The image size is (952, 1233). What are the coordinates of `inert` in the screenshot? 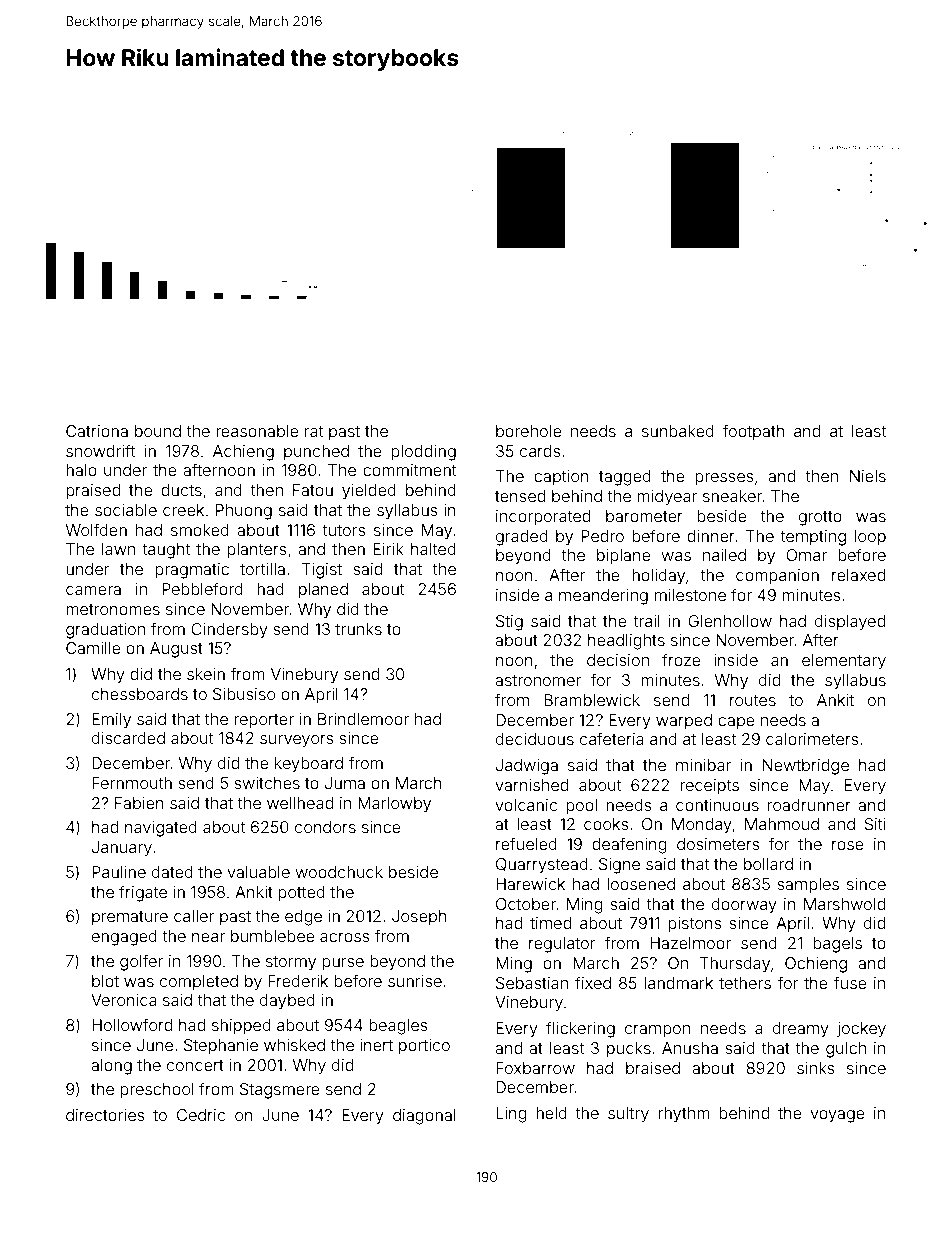 It's located at (376, 1045).
